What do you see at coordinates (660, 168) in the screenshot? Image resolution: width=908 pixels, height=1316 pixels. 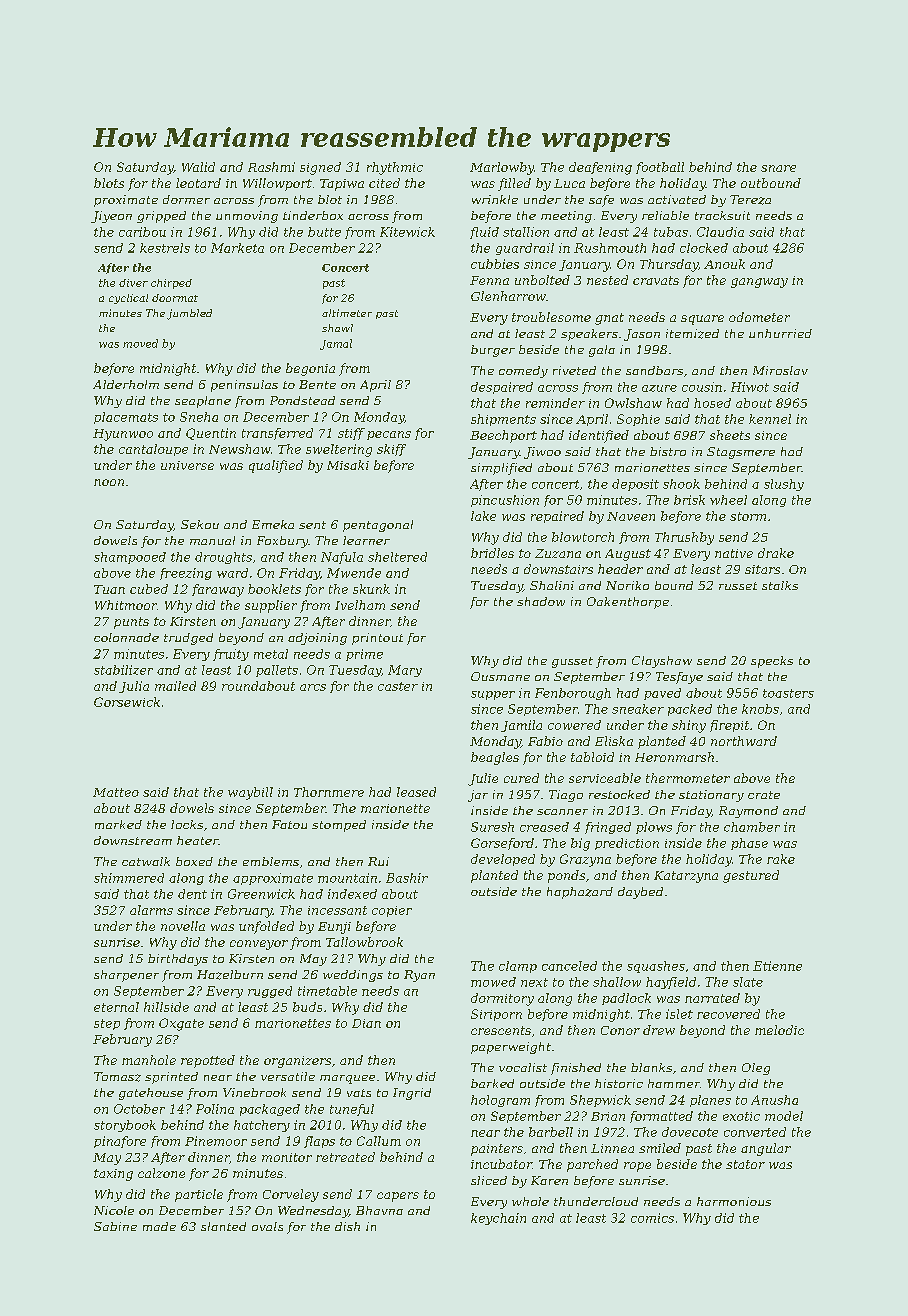 I see `football` at bounding box center [660, 168].
